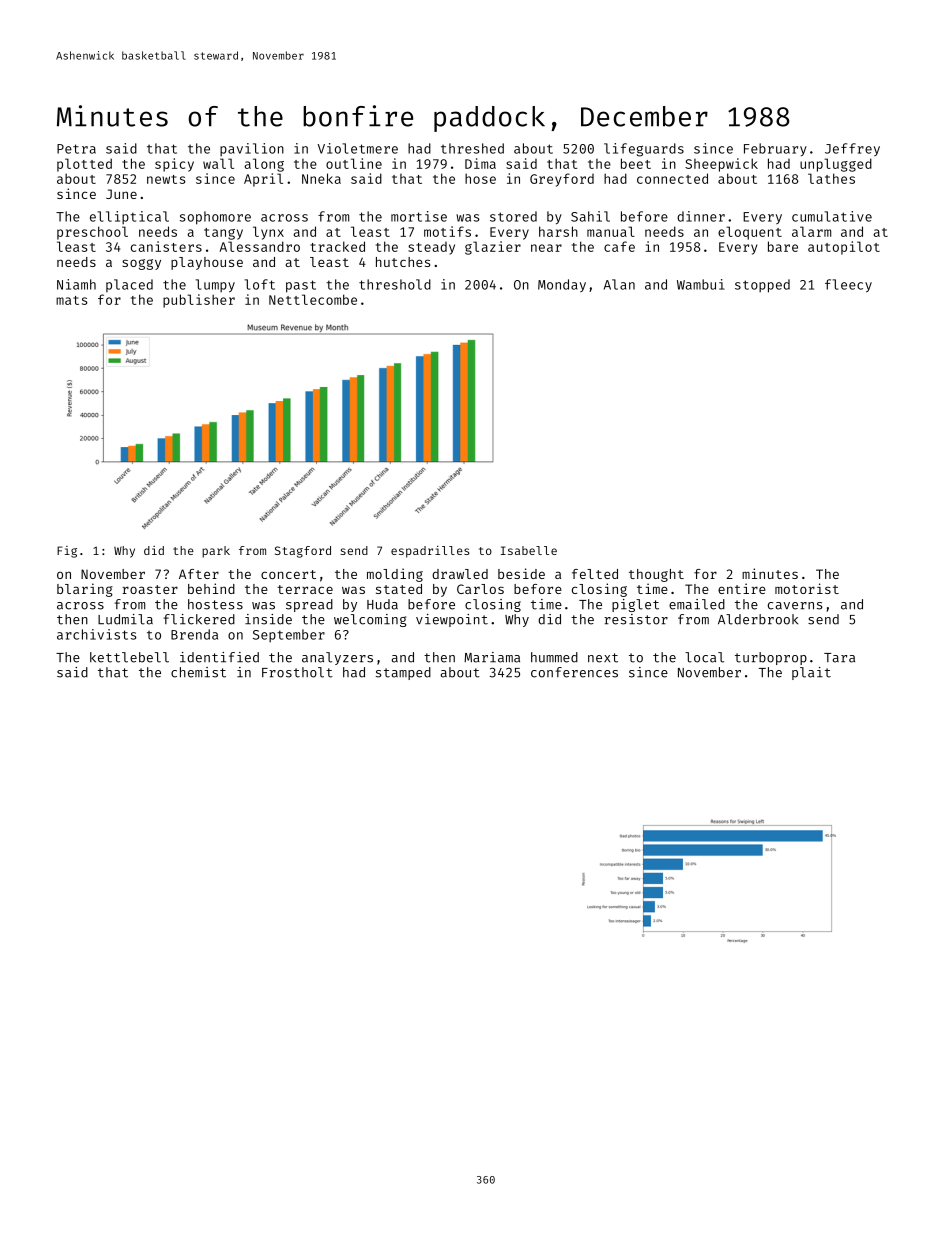 This image has width=952, height=1233. Describe the element at coordinates (76, 149) in the image. I see `Petra` at that location.
